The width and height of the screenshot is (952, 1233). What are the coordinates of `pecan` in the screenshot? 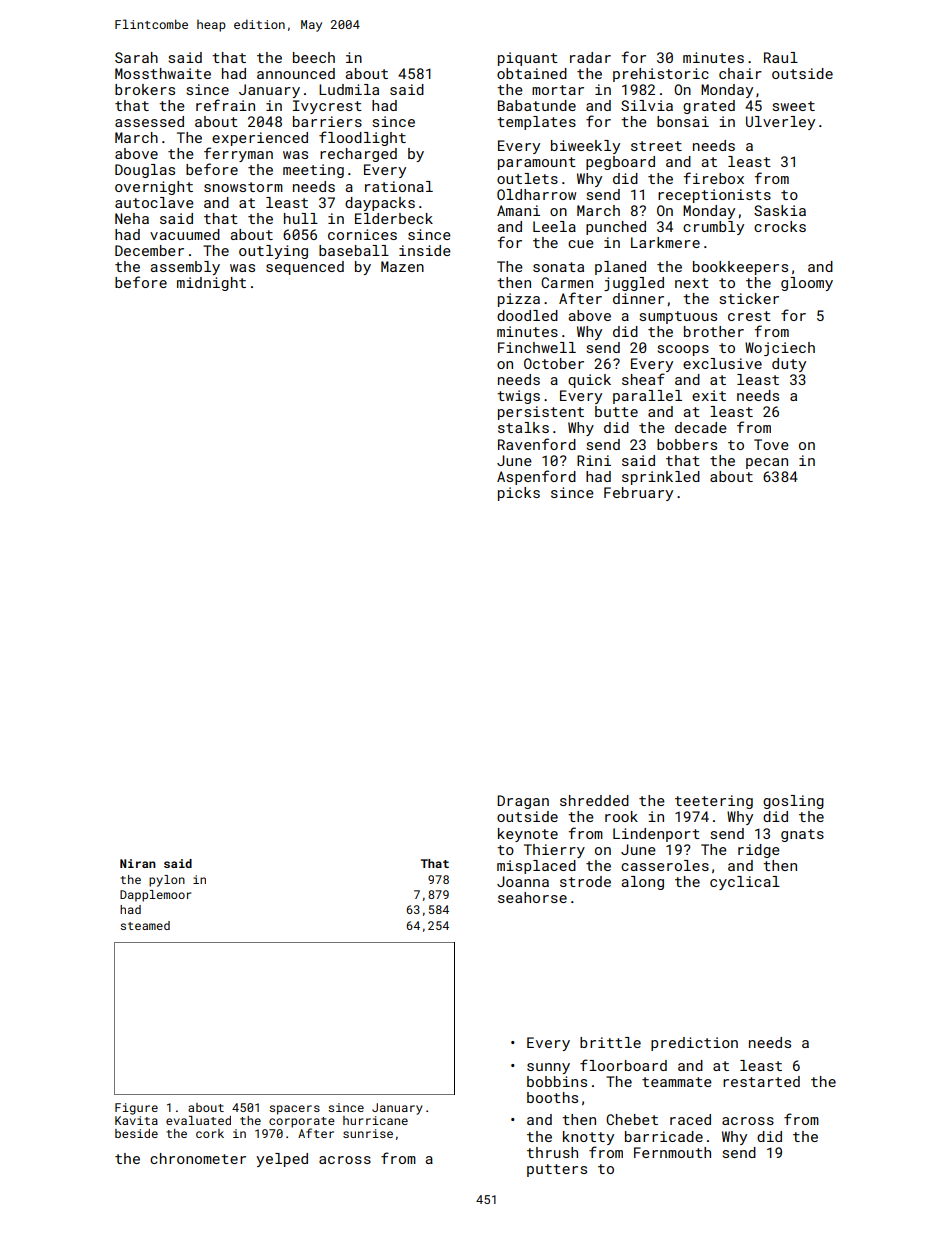 It's located at (767, 463).
